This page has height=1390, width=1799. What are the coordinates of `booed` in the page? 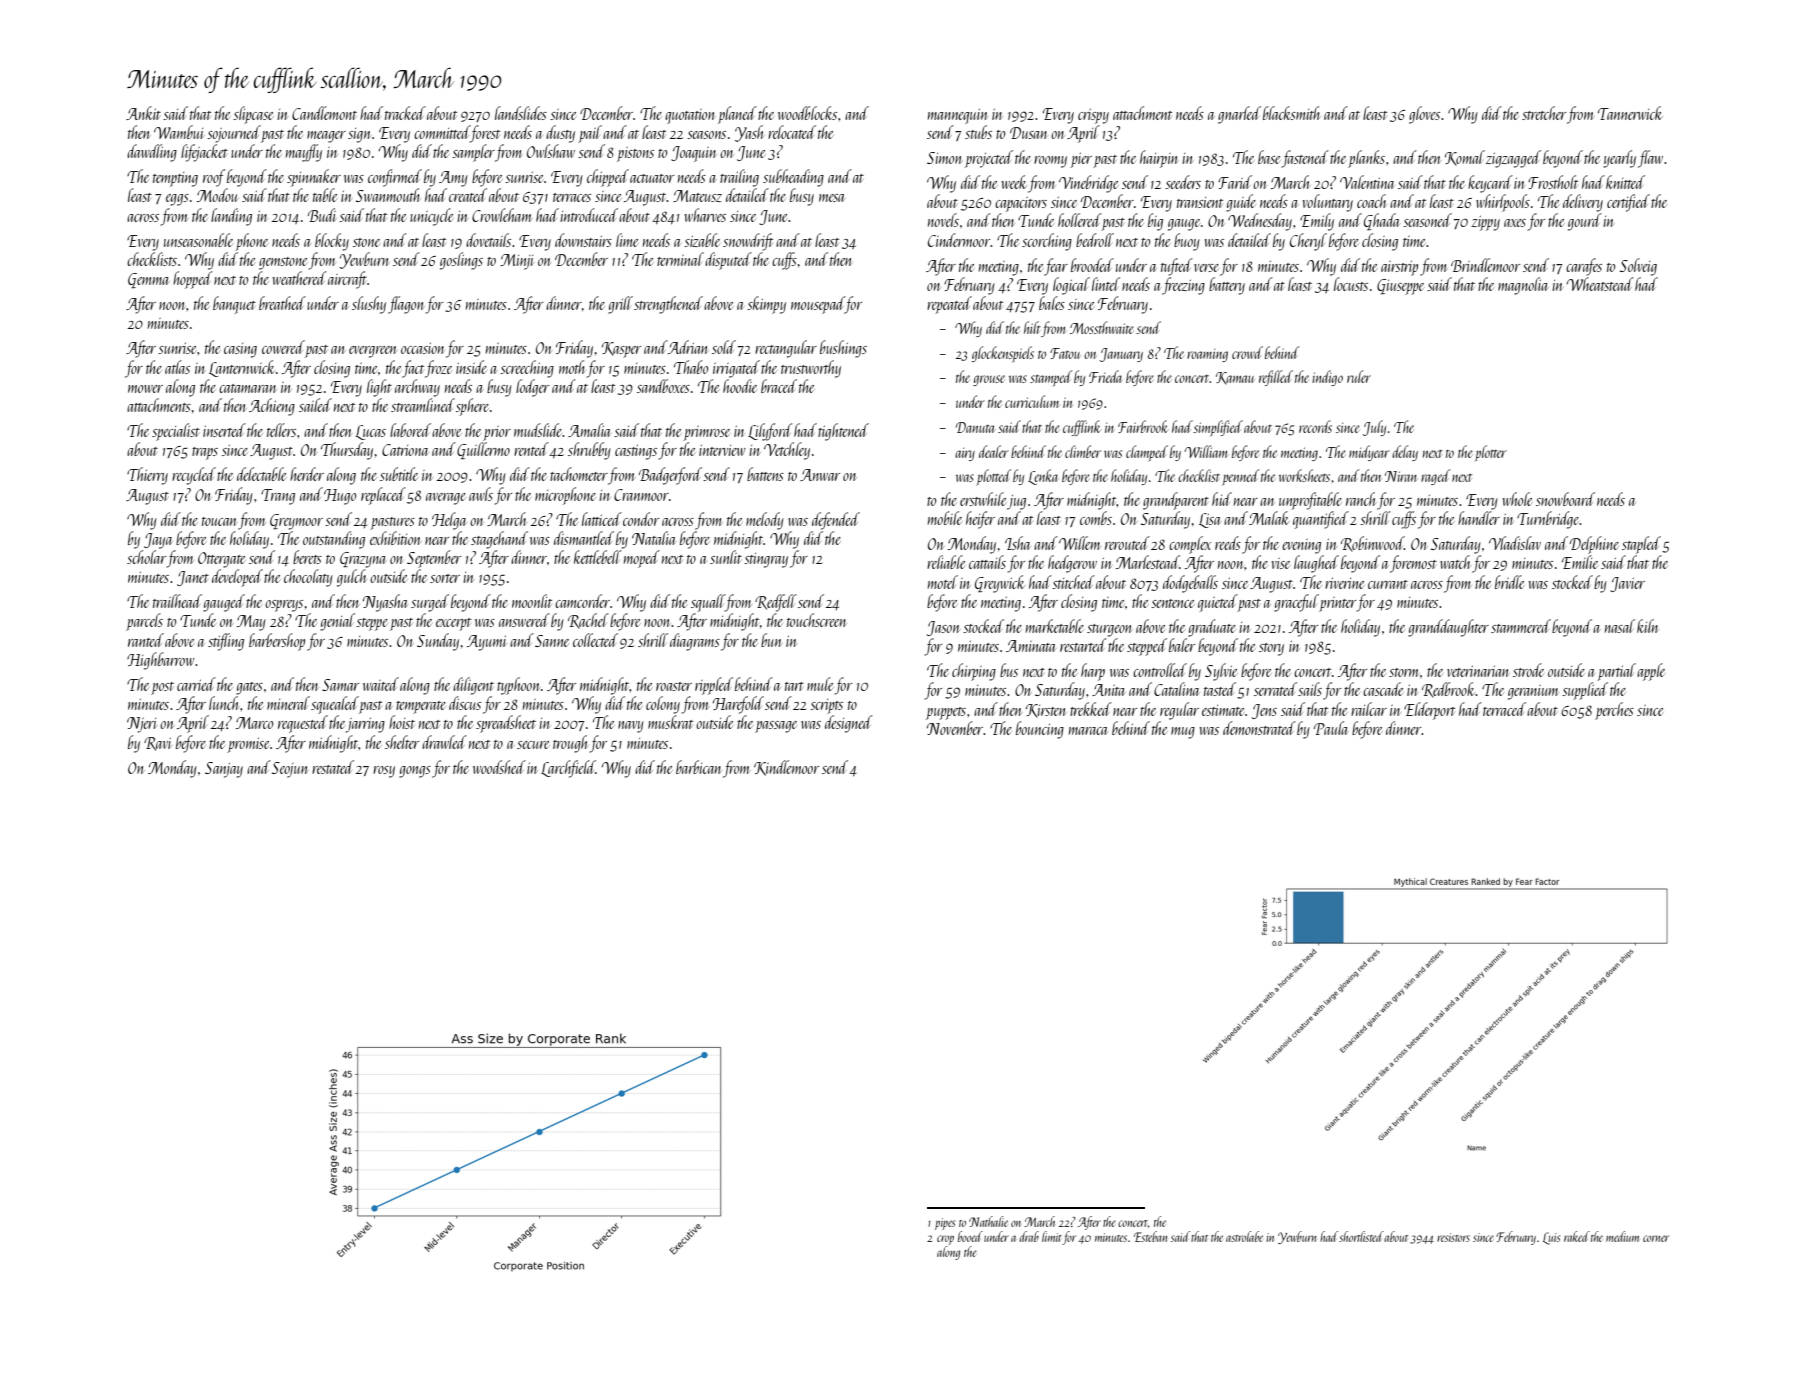 It's located at (970, 1236).
